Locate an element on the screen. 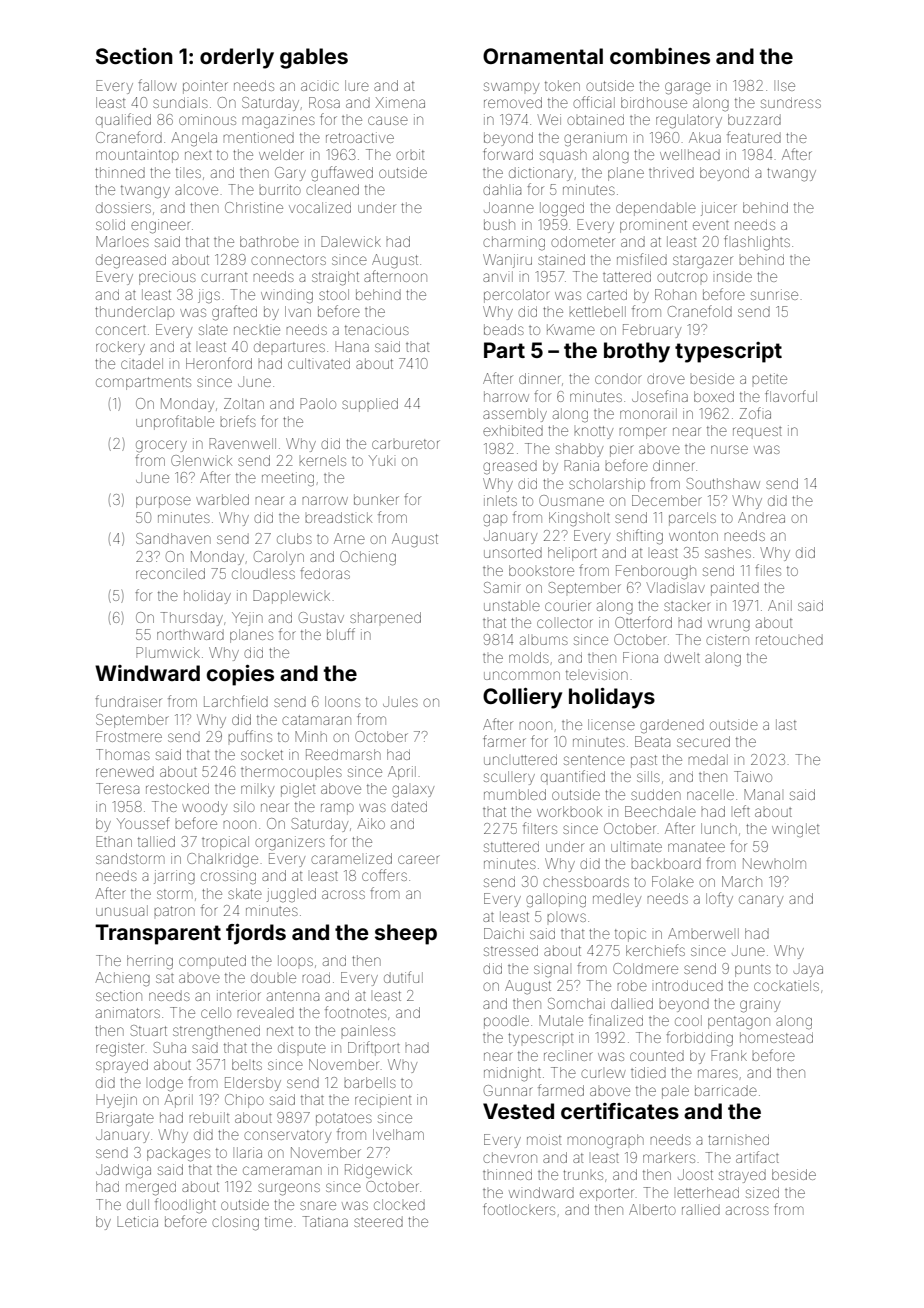  Otterford is located at coordinates (643, 622).
